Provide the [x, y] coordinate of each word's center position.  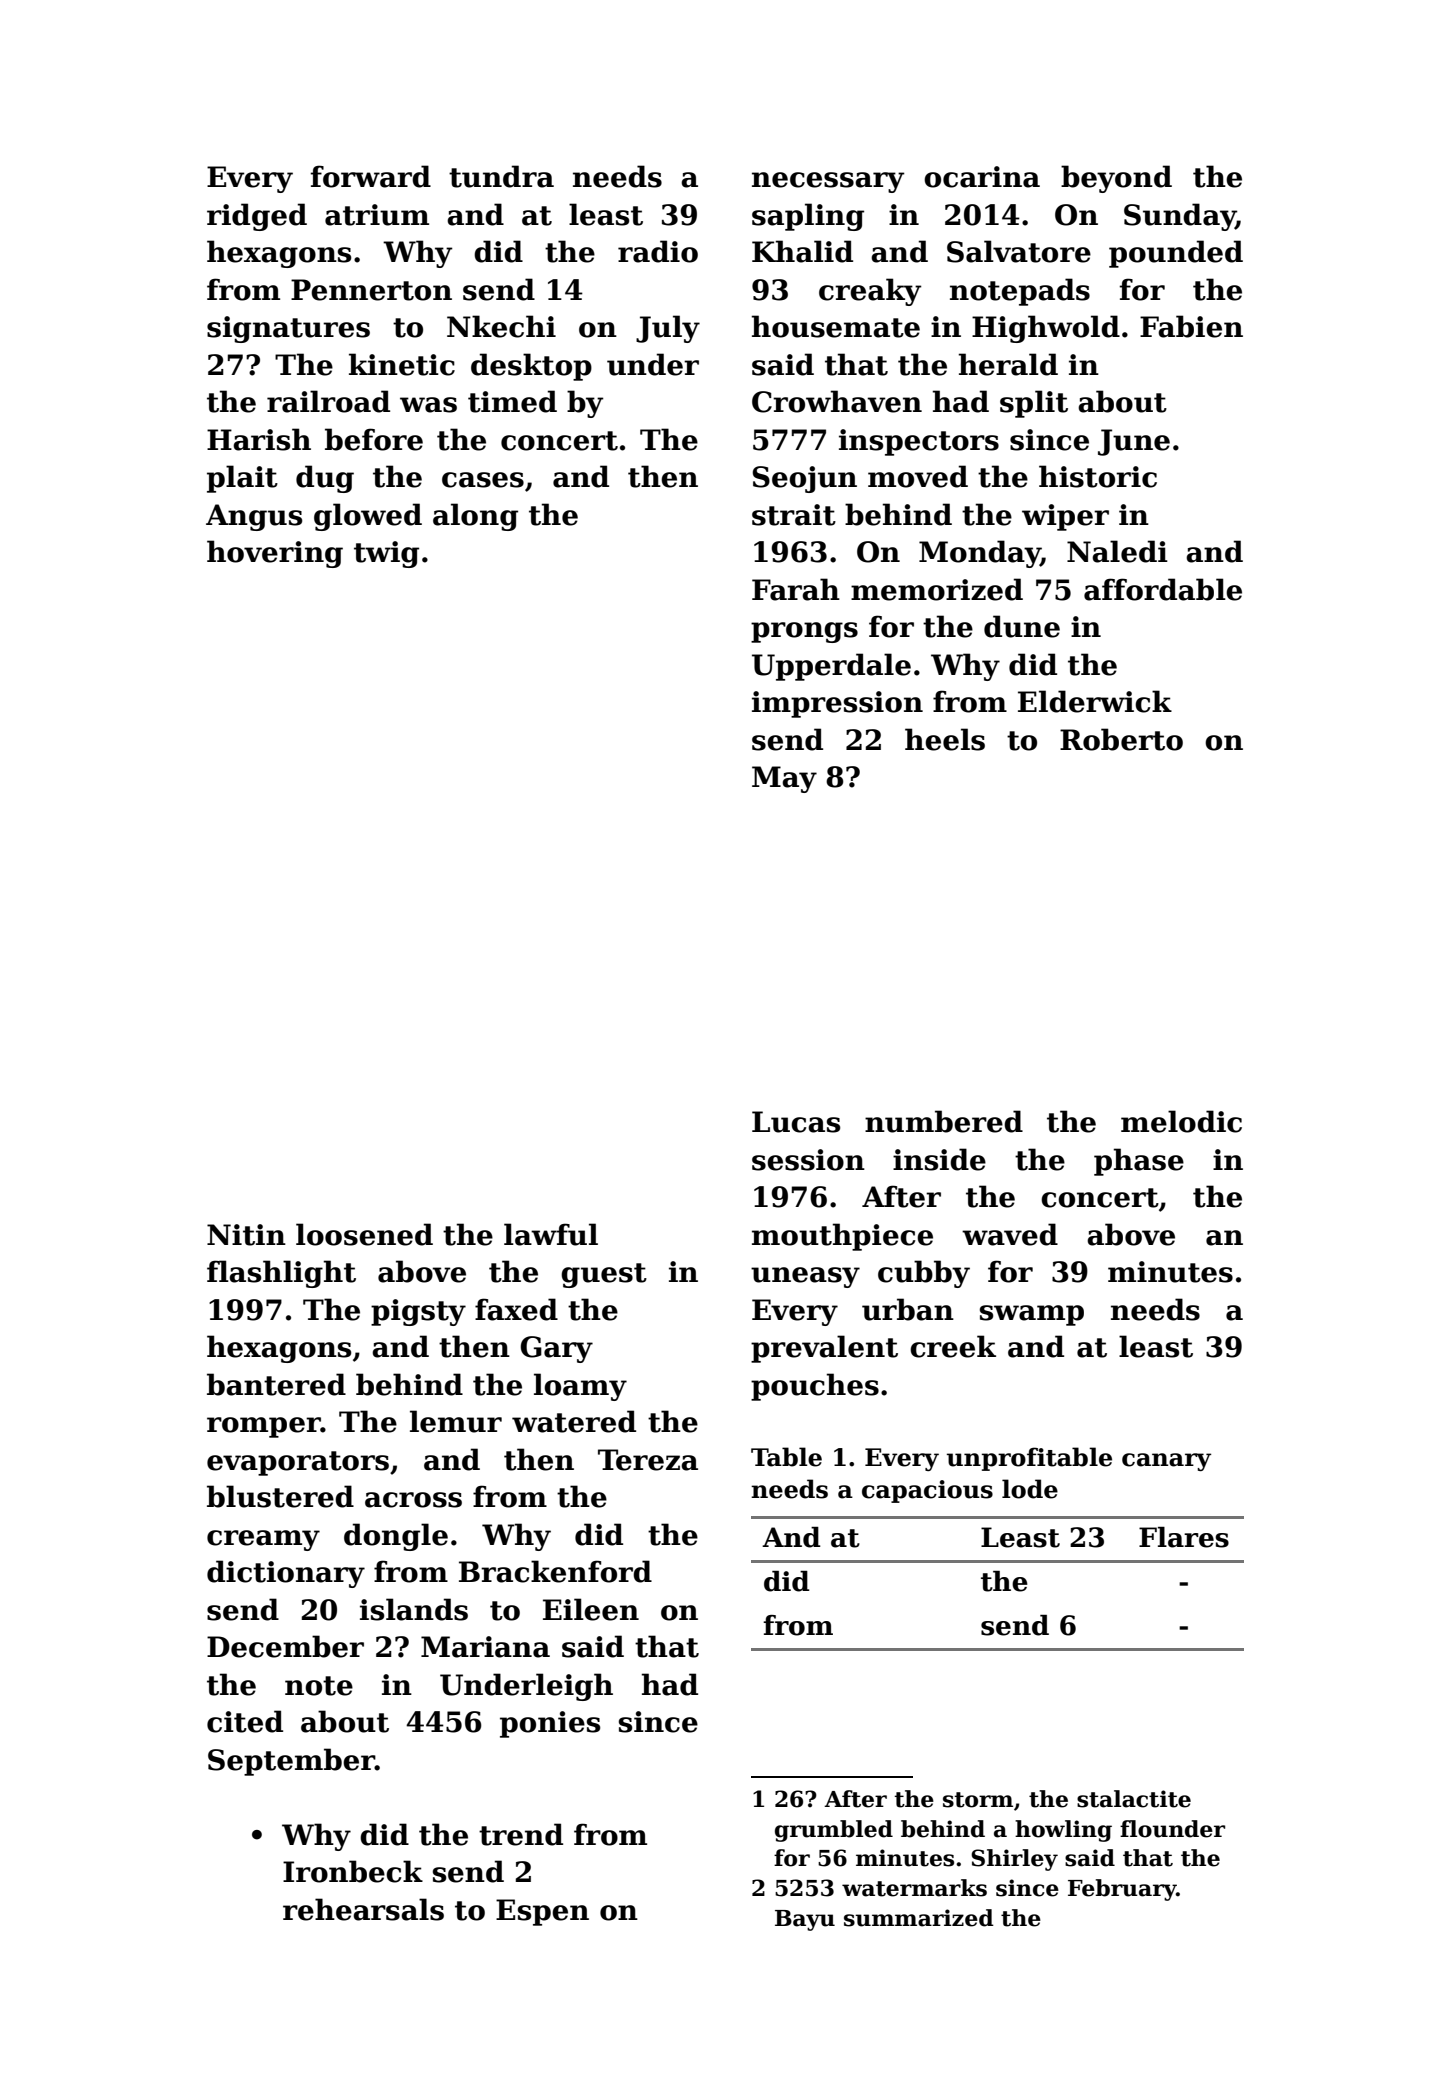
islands [414, 1609]
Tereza [648, 1460]
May [784, 779]
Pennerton [371, 290]
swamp [1032, 1315]
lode [1030, 1489]
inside [939, 1159]
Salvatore [1019, 251]
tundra [501, 176]
